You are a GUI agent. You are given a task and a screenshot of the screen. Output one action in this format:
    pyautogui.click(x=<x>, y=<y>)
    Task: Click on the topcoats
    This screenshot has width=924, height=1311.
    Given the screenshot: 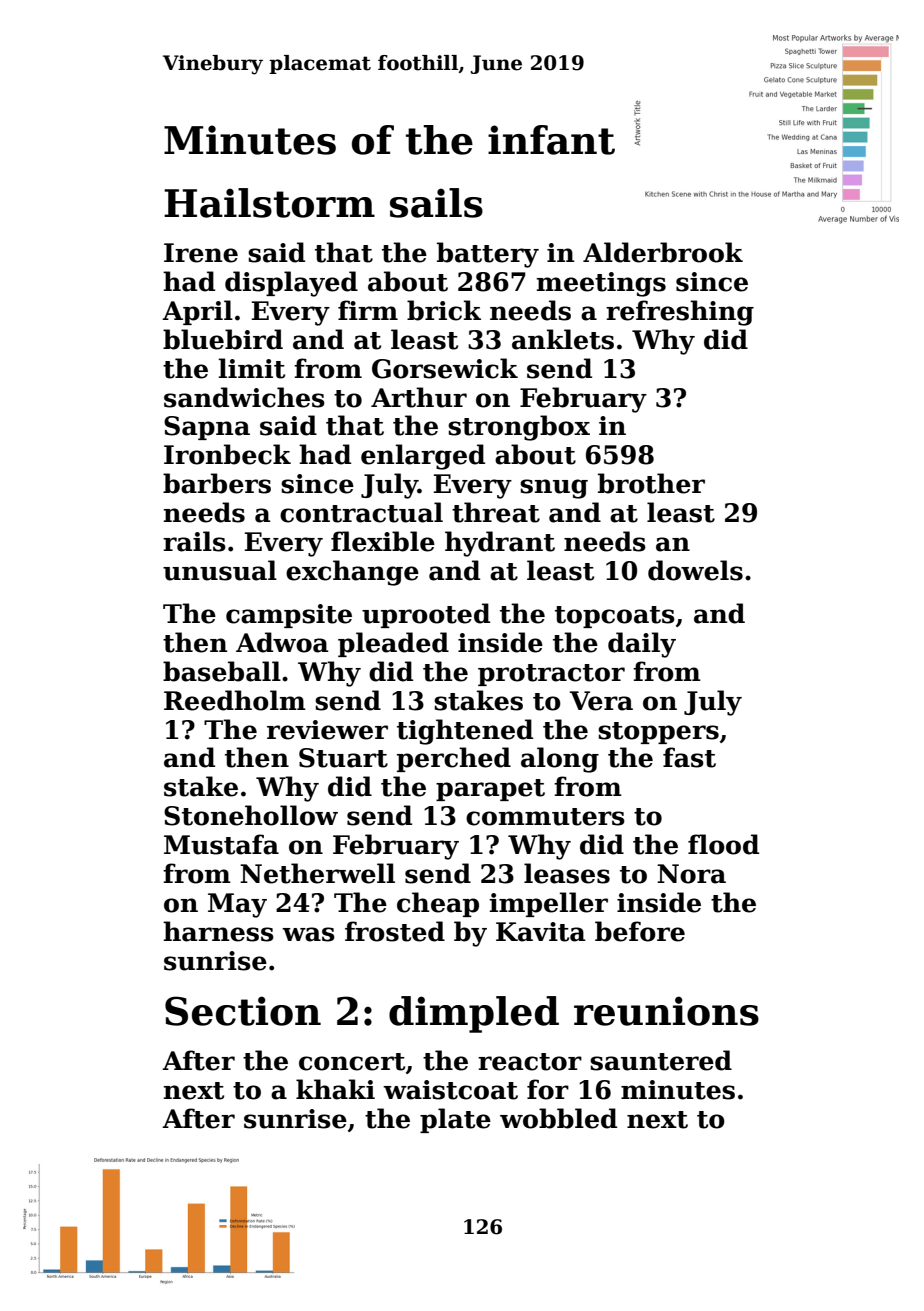 What is the action you would take?
    pyautogui.click(x=615, y=617)
